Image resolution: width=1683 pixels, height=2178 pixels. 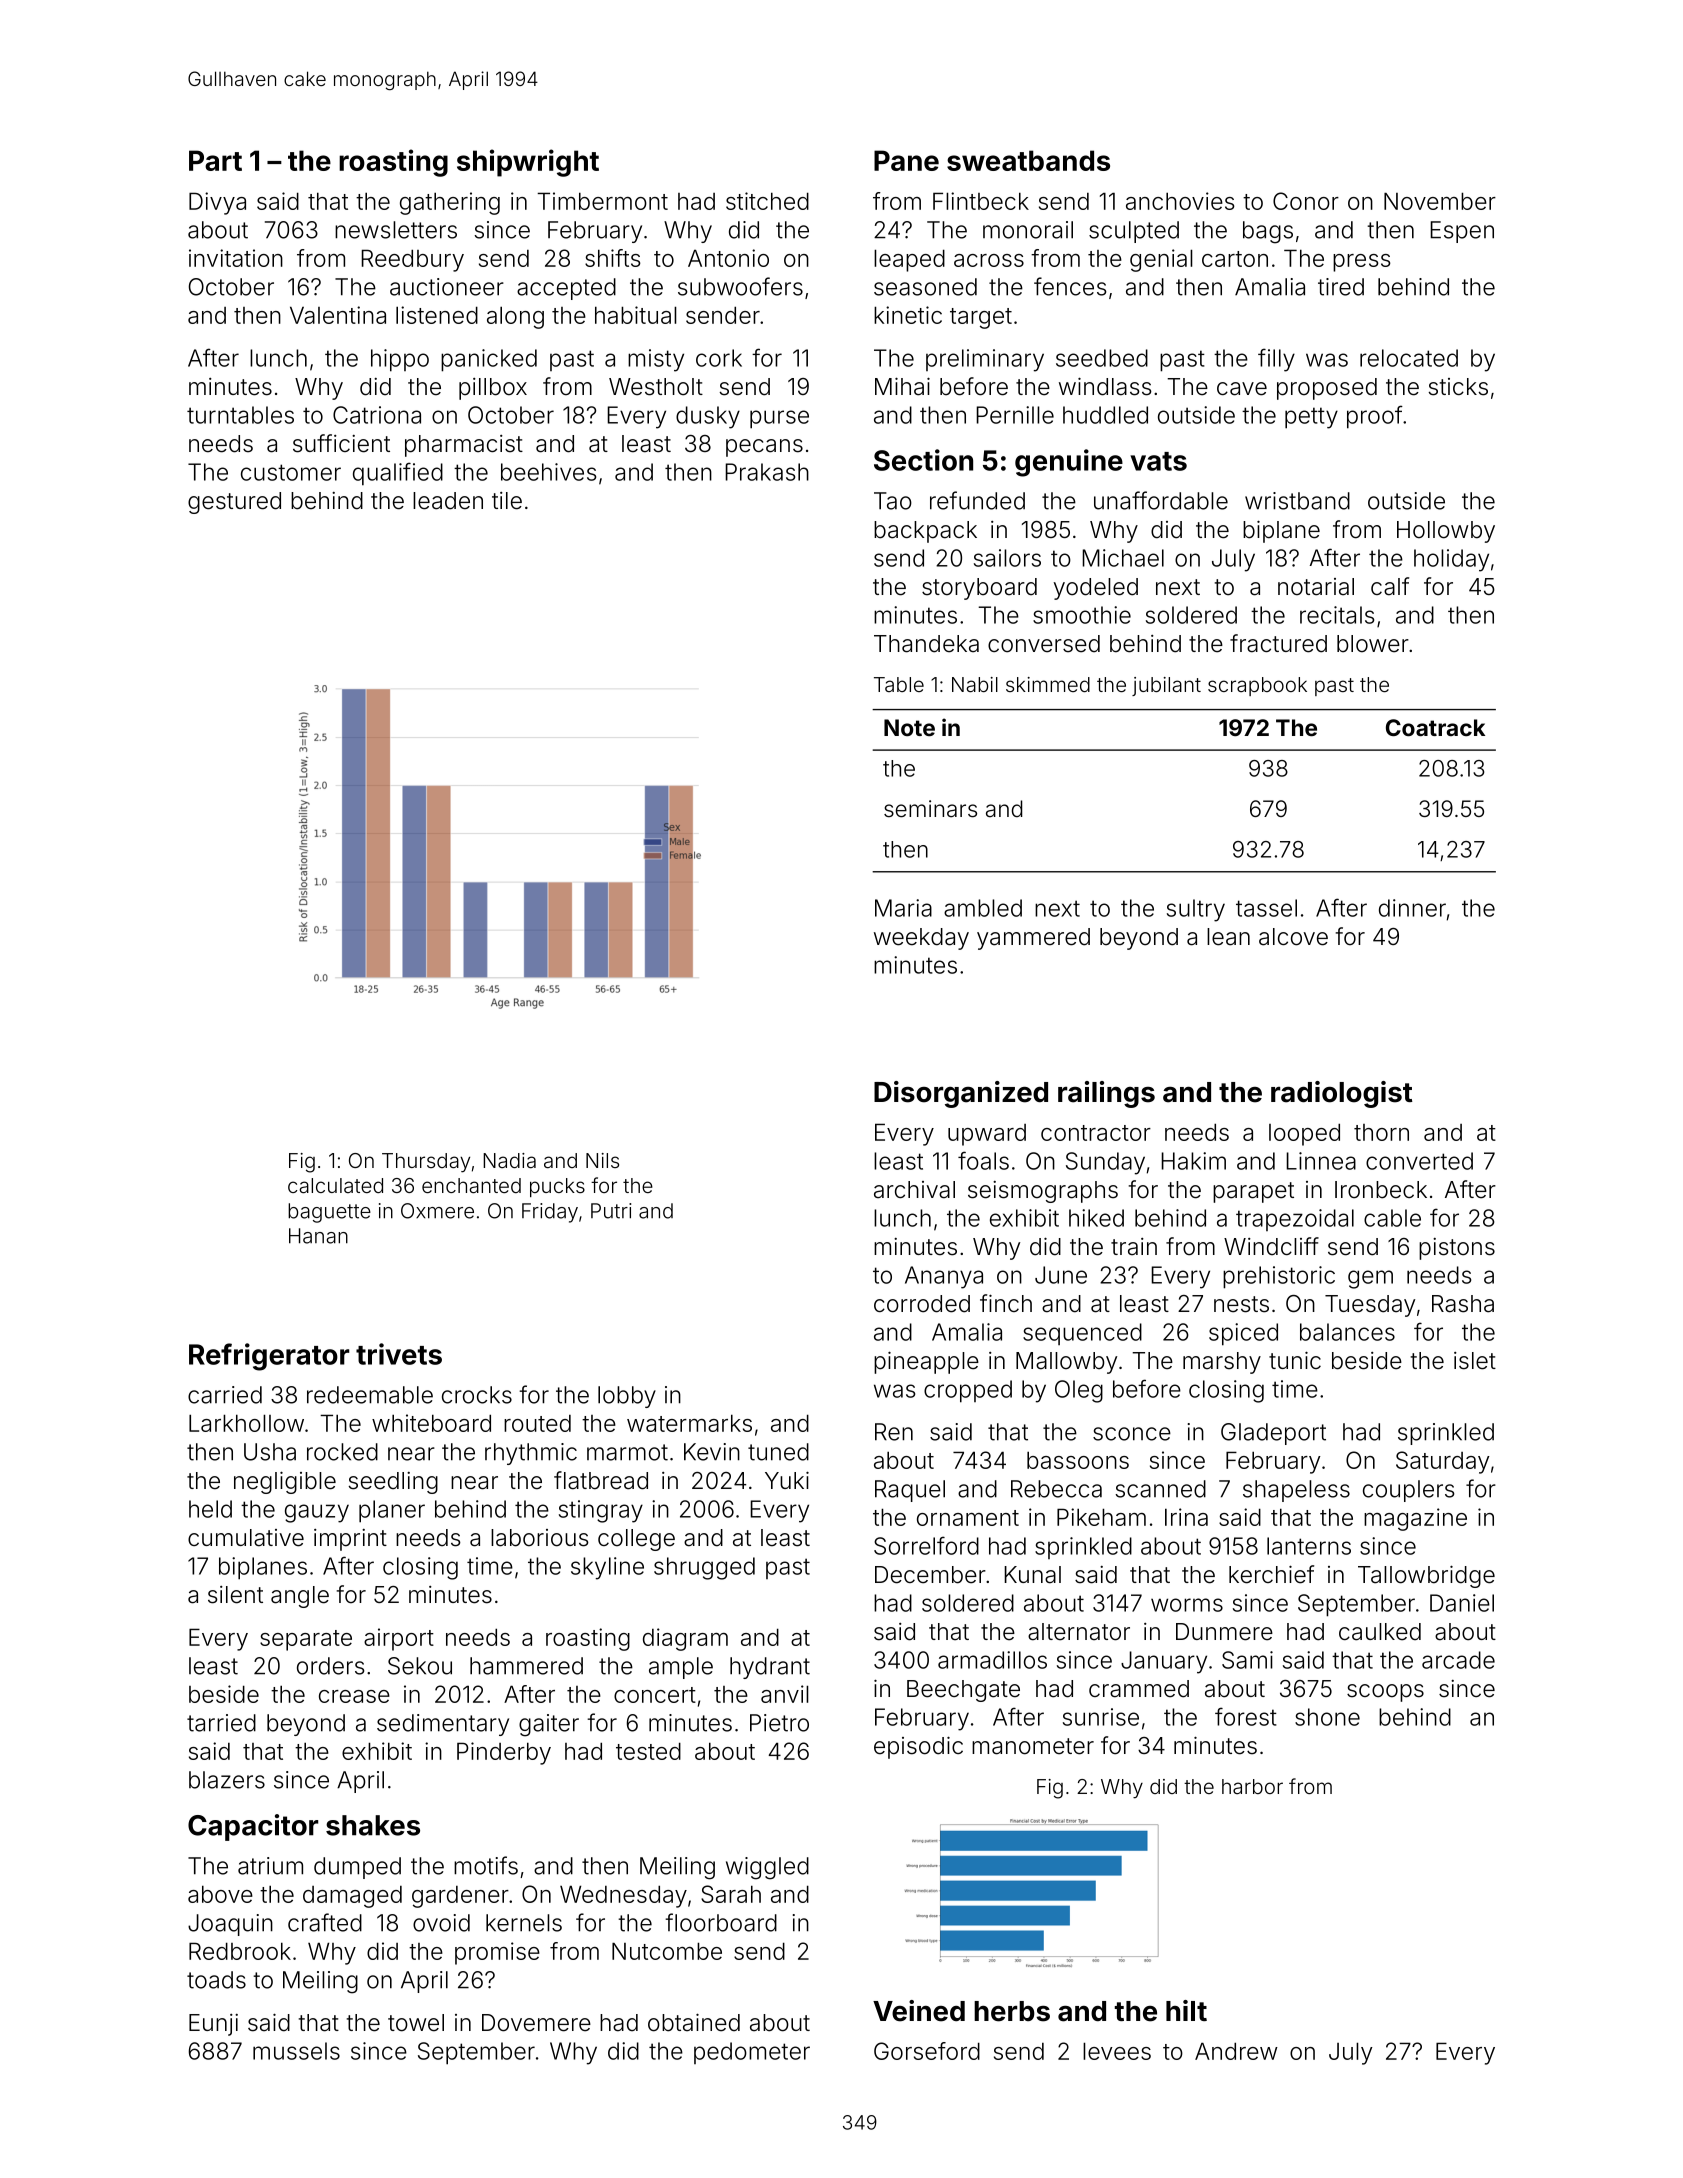 What do you see at coordinates (528, 163) in the screenshot?
I see `shipwright` at bounding box center [528, 163].
